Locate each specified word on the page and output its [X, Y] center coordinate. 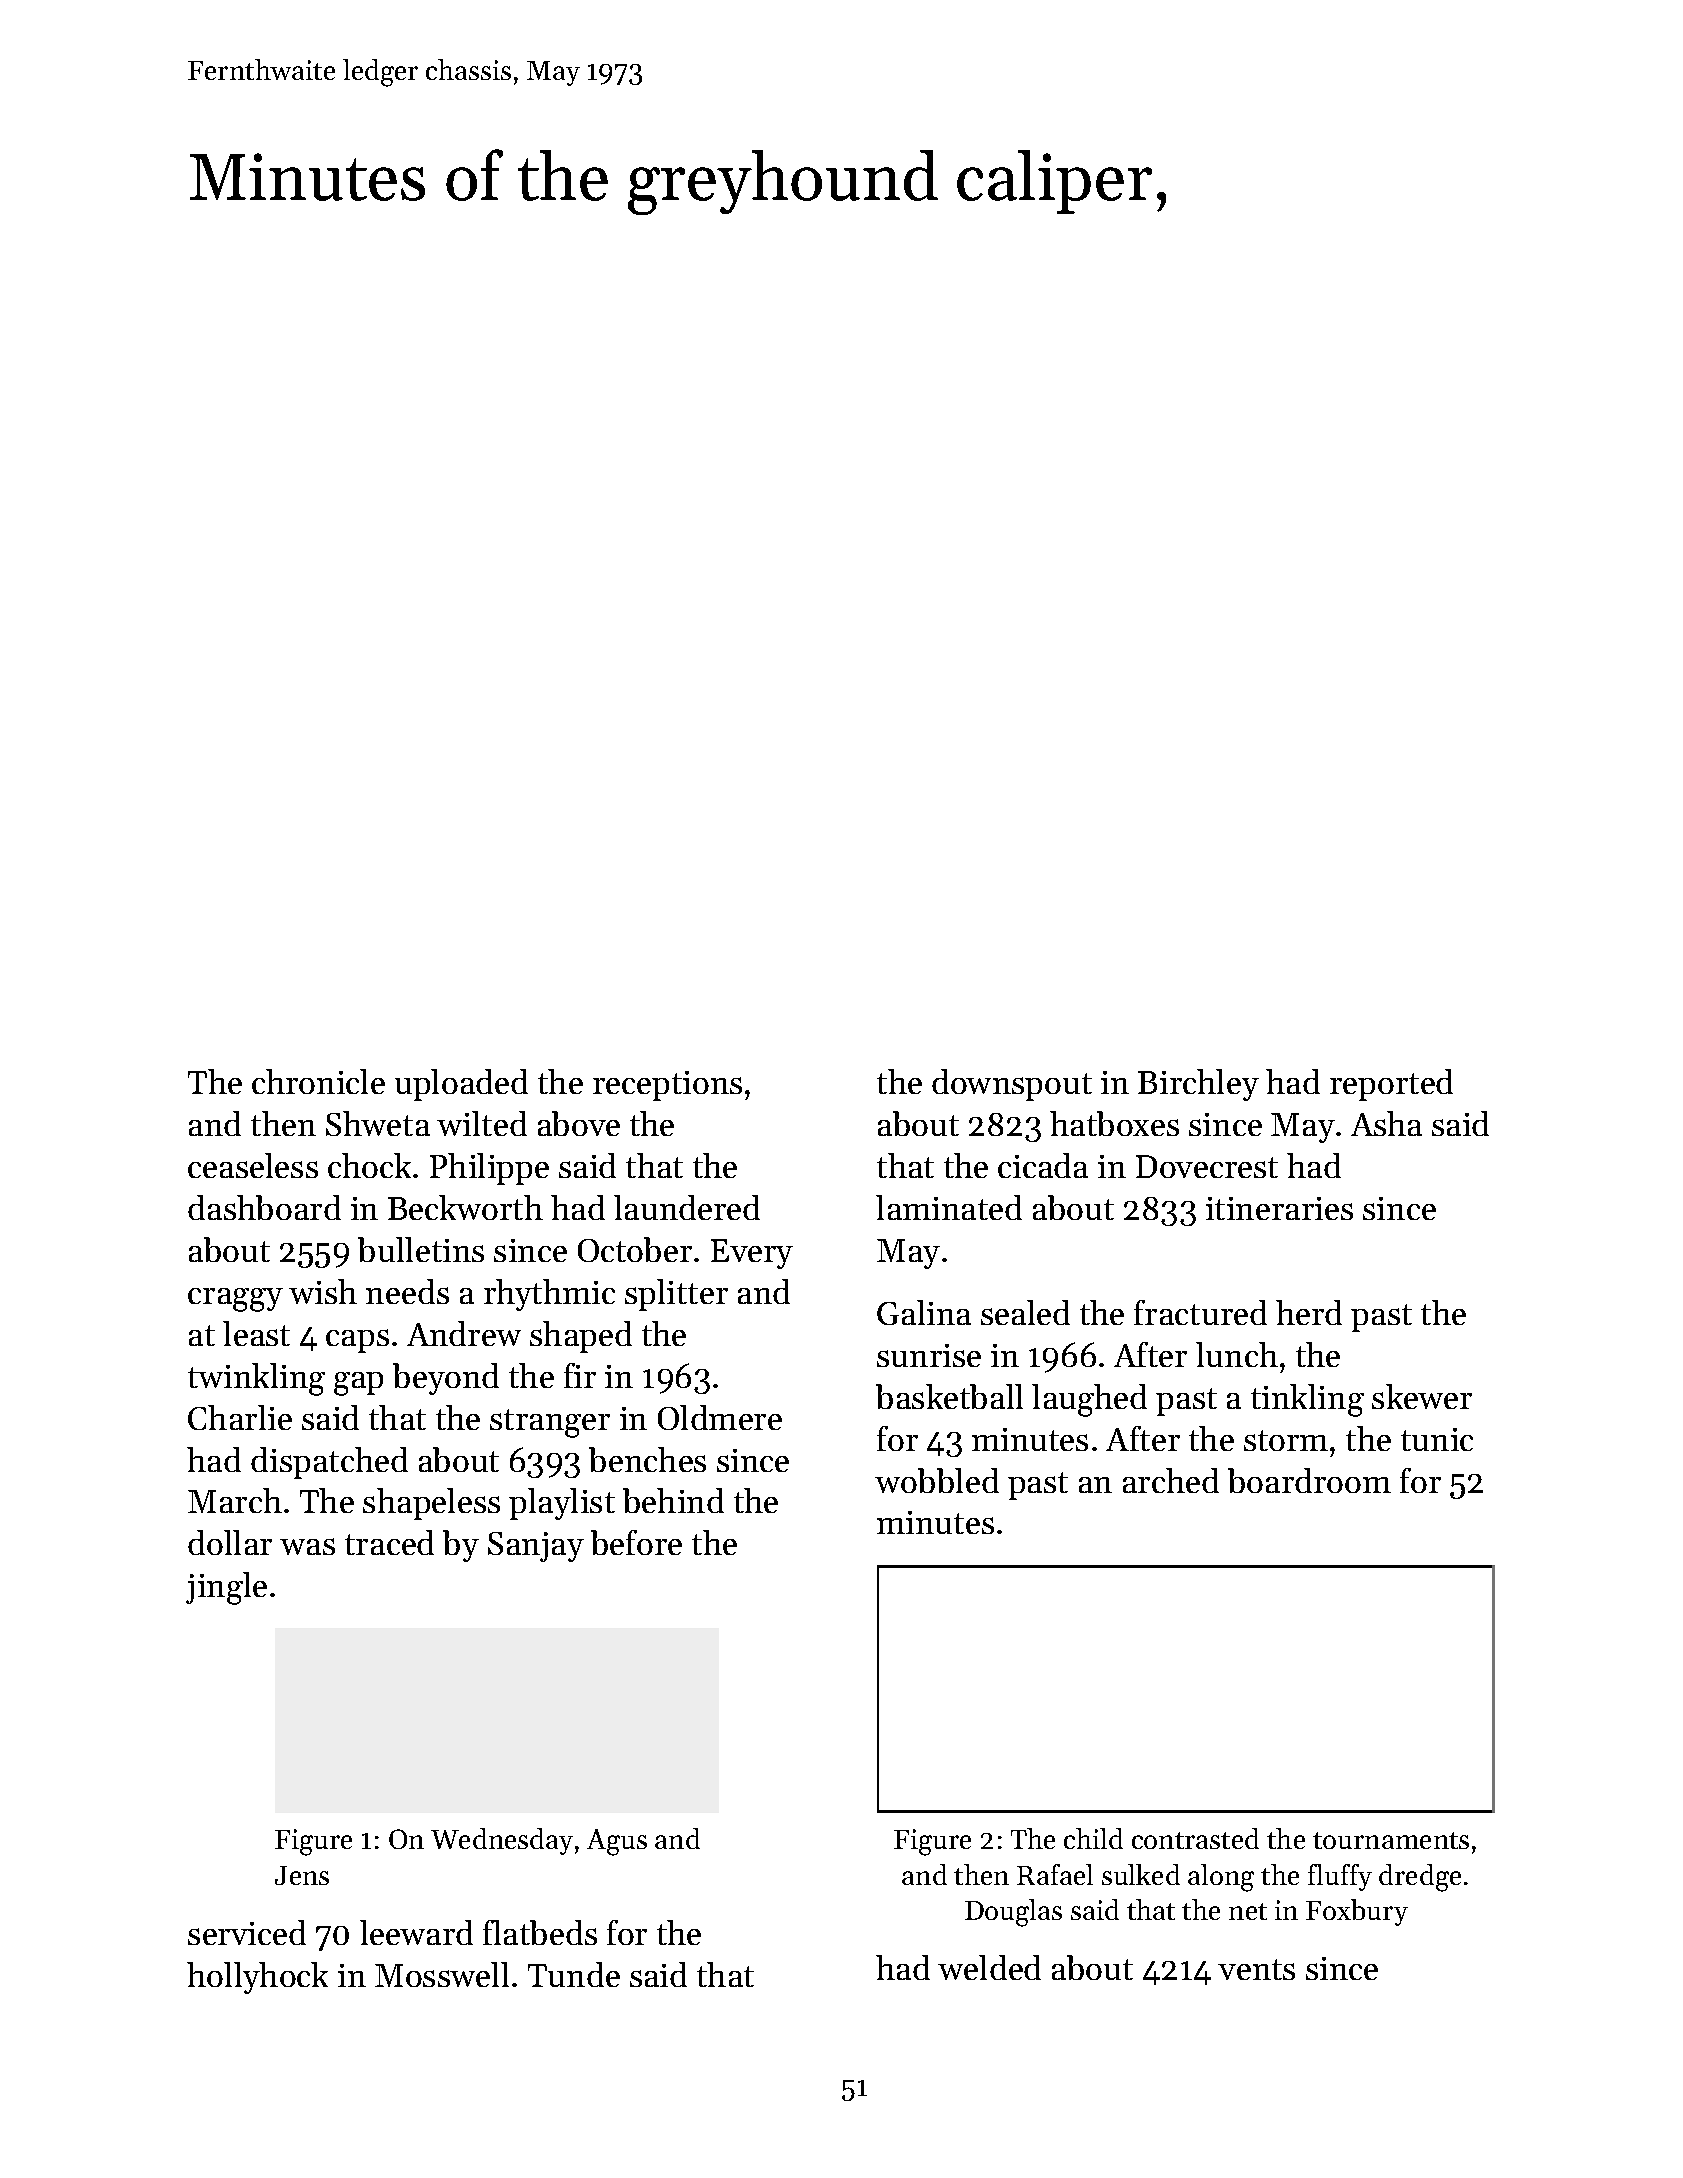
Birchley [1198, 1085]
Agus [617, 1842]
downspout [1012, 1085]
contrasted [1195, 1838]
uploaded [461, 1085]
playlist [562, 1504]
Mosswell [442, 1974]
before [636, 1542]
